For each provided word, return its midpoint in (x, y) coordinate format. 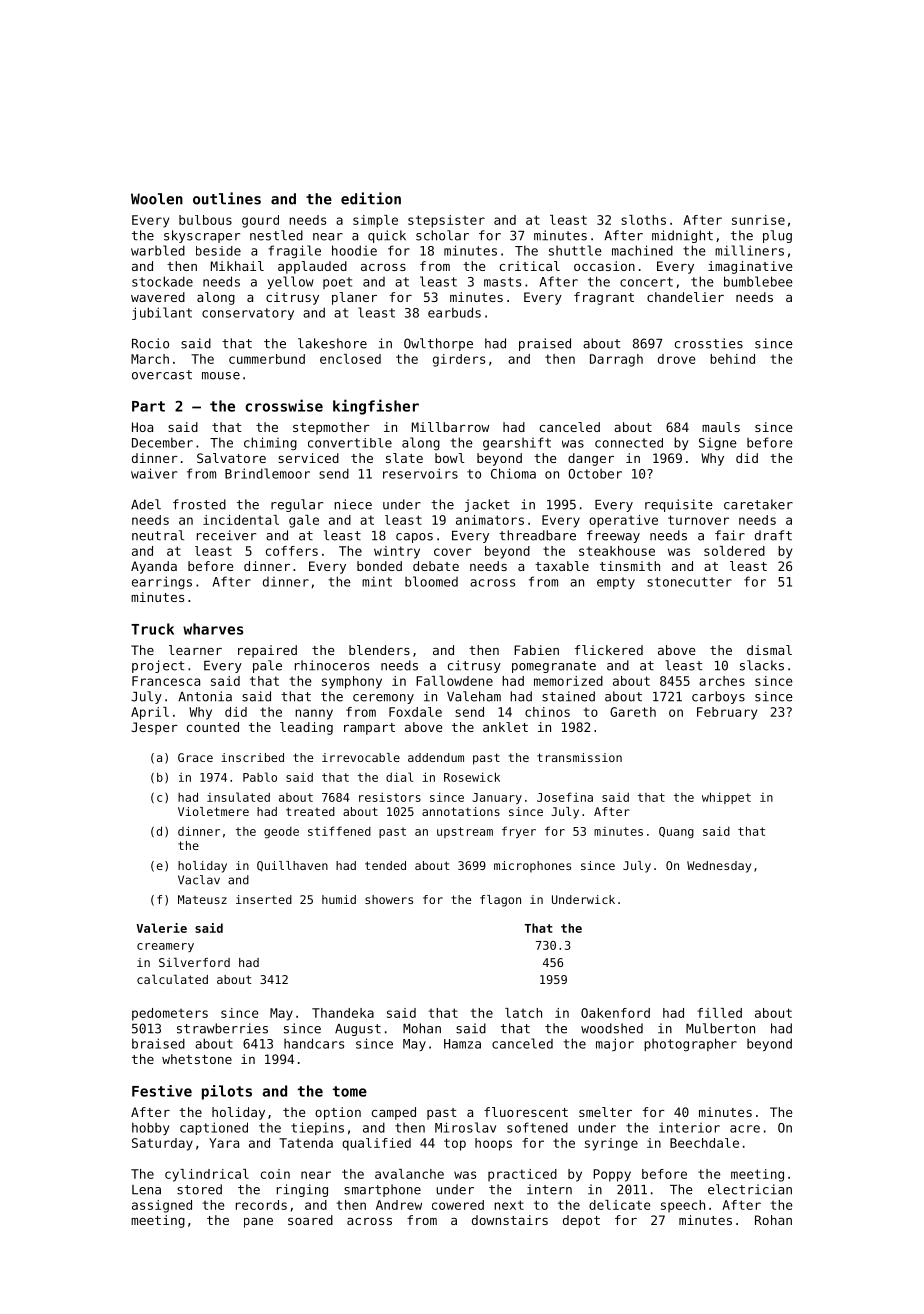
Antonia (205, 696)
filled (719, 1013)
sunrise (758, 220)
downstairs (510, 1220)
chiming (270, 444)
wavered (158, 297)
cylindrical (207, 1175)
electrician (750, 1189)
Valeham (474, 696)
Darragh (616, 360)
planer (354, 298)
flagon (500, 901)
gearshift (517, 444)
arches (722, 681)
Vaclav (199, 880)
